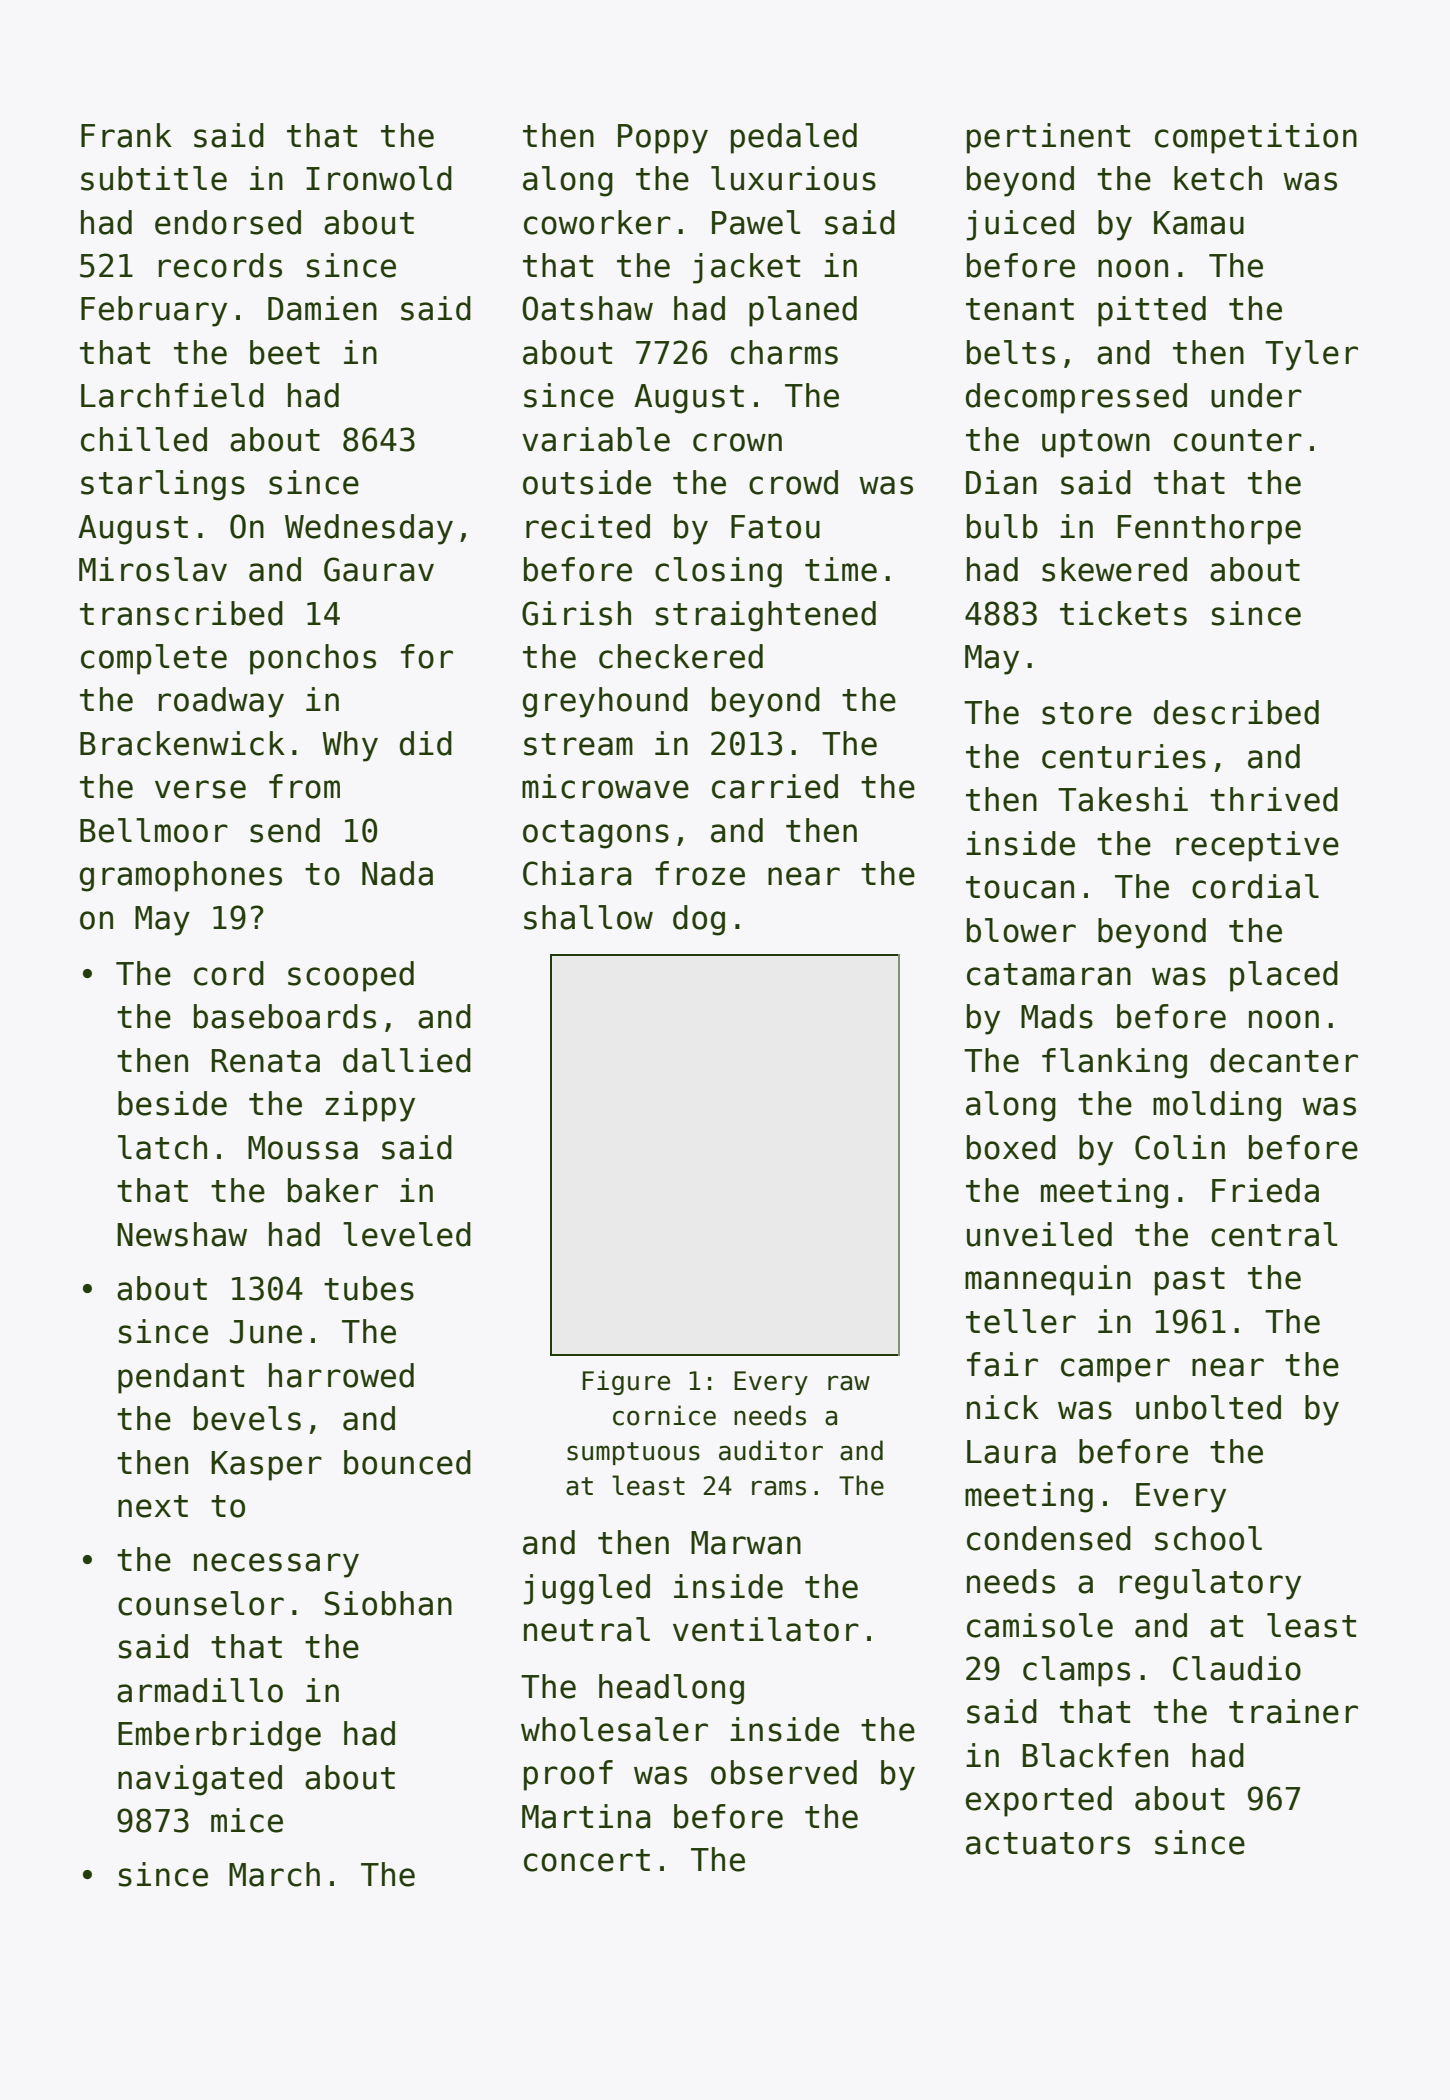  What do you see at coordinates (266, 1466) in the screenshot?
I see `Kasper` at bounding box center [266, 1466].
